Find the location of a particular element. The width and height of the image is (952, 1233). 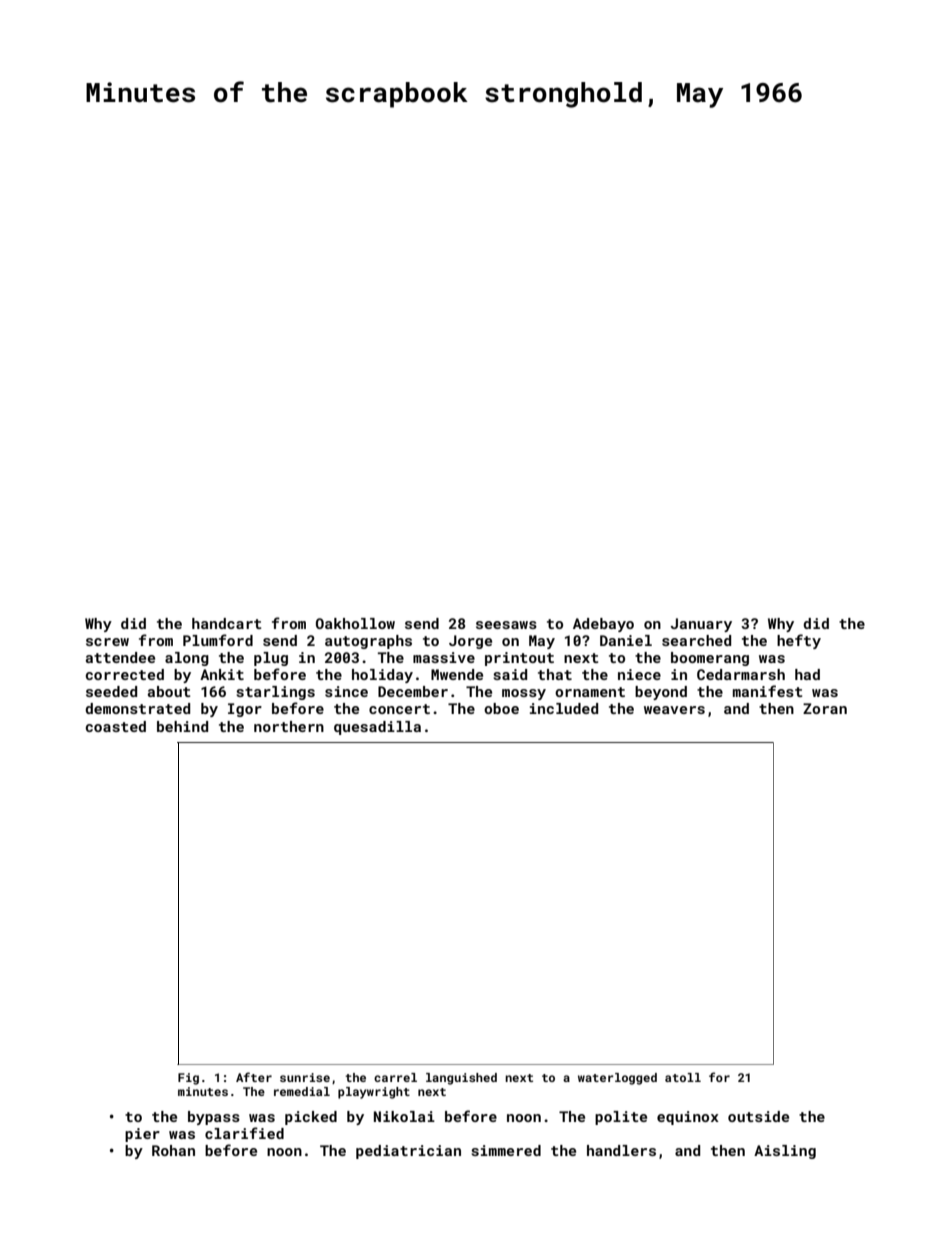

Zoran is located at coordinates (825, 708).
